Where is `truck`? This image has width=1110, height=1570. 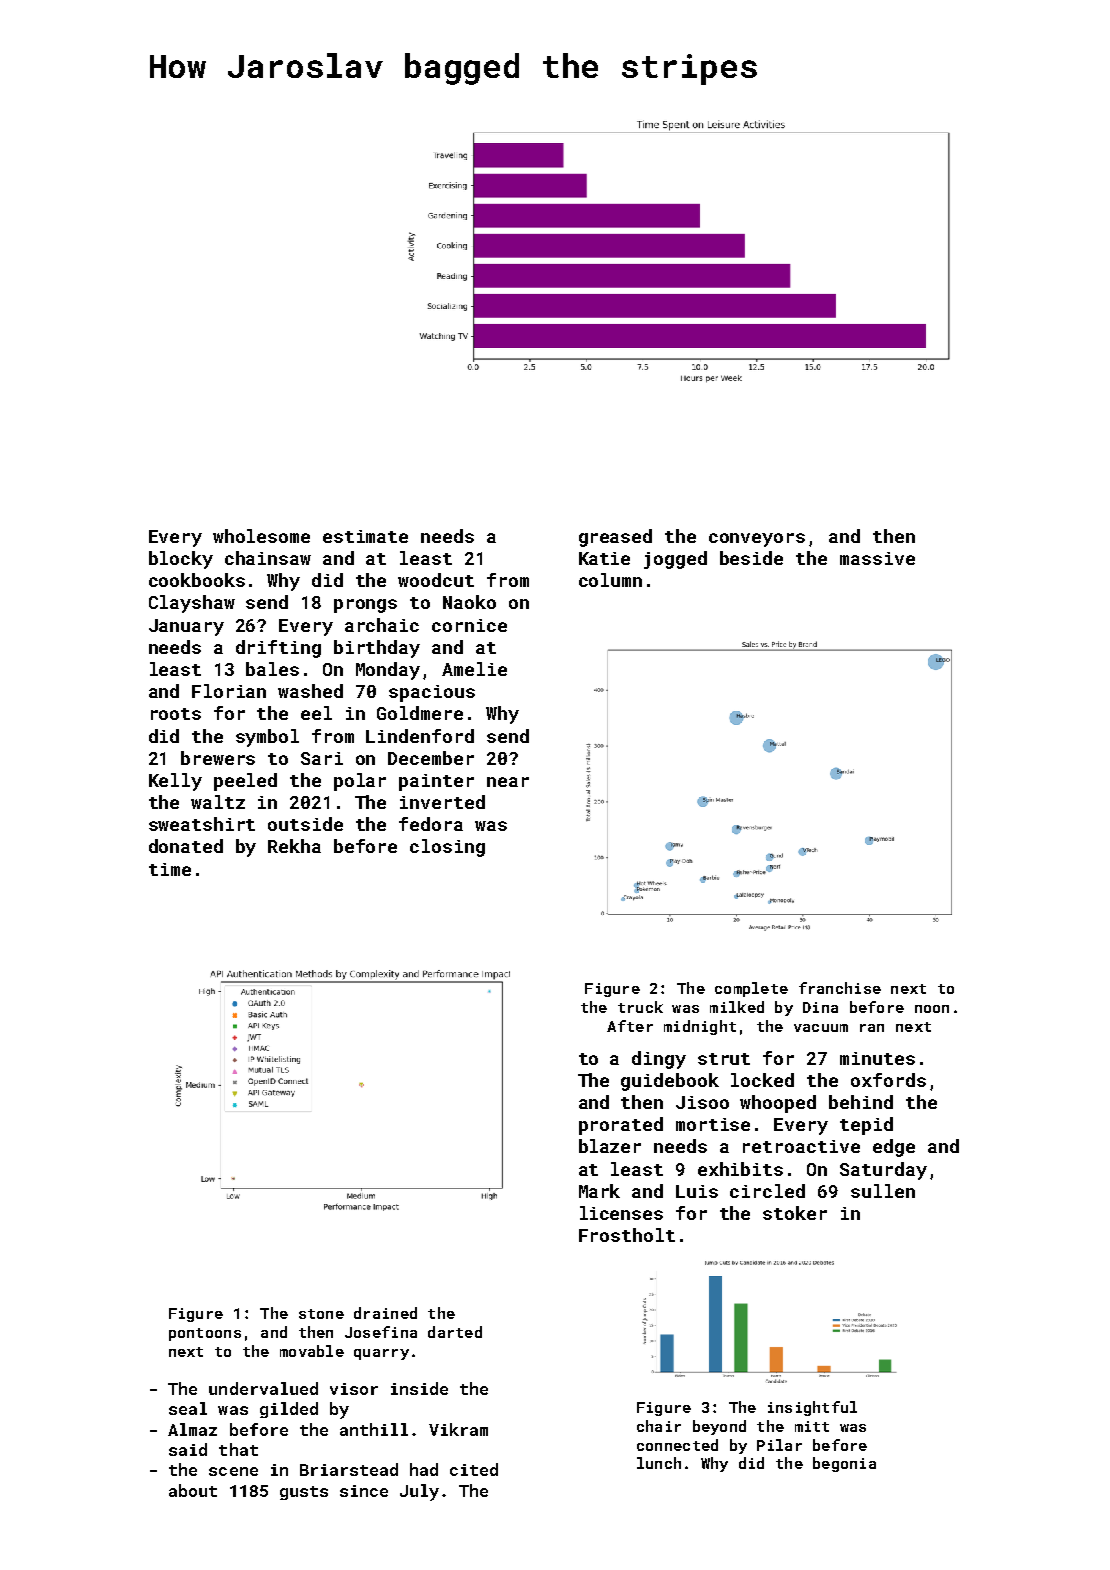 truck is located at coordinates (640, 1007).
